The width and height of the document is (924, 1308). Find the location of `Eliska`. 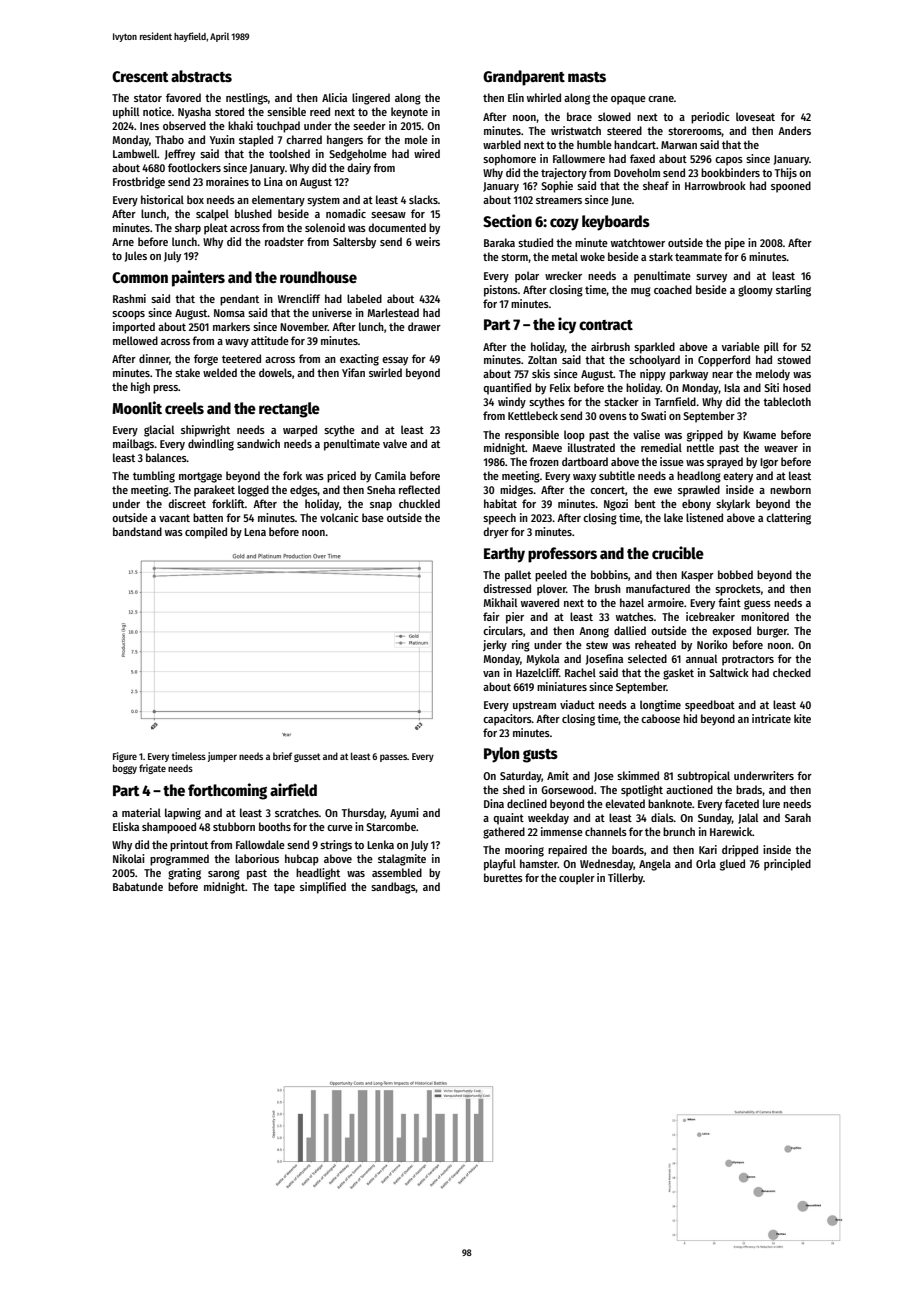

Eliska is located at coordinates (126, 826).
